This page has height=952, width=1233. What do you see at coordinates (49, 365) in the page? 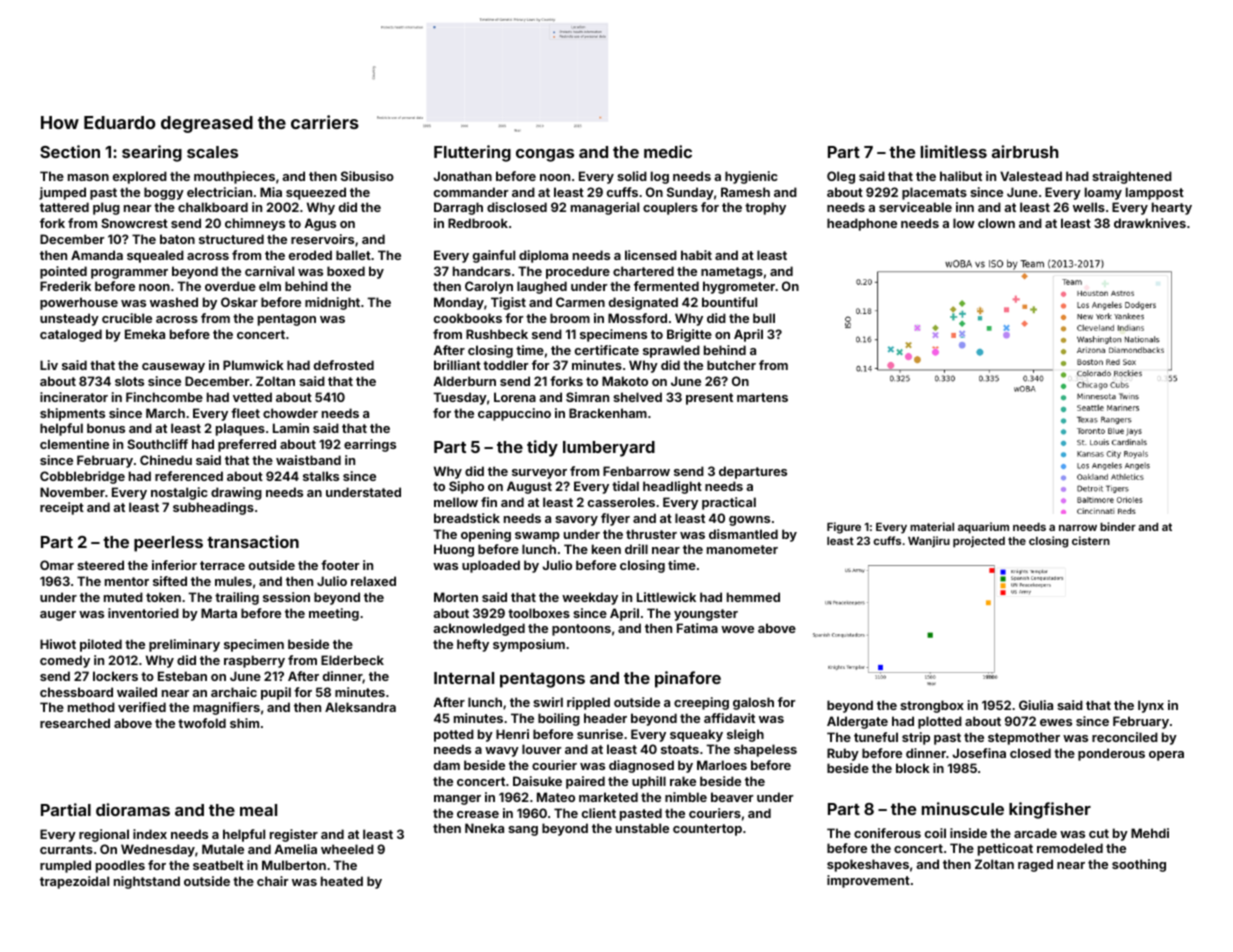
I see `Liv` at bounding box center [49, 365].
